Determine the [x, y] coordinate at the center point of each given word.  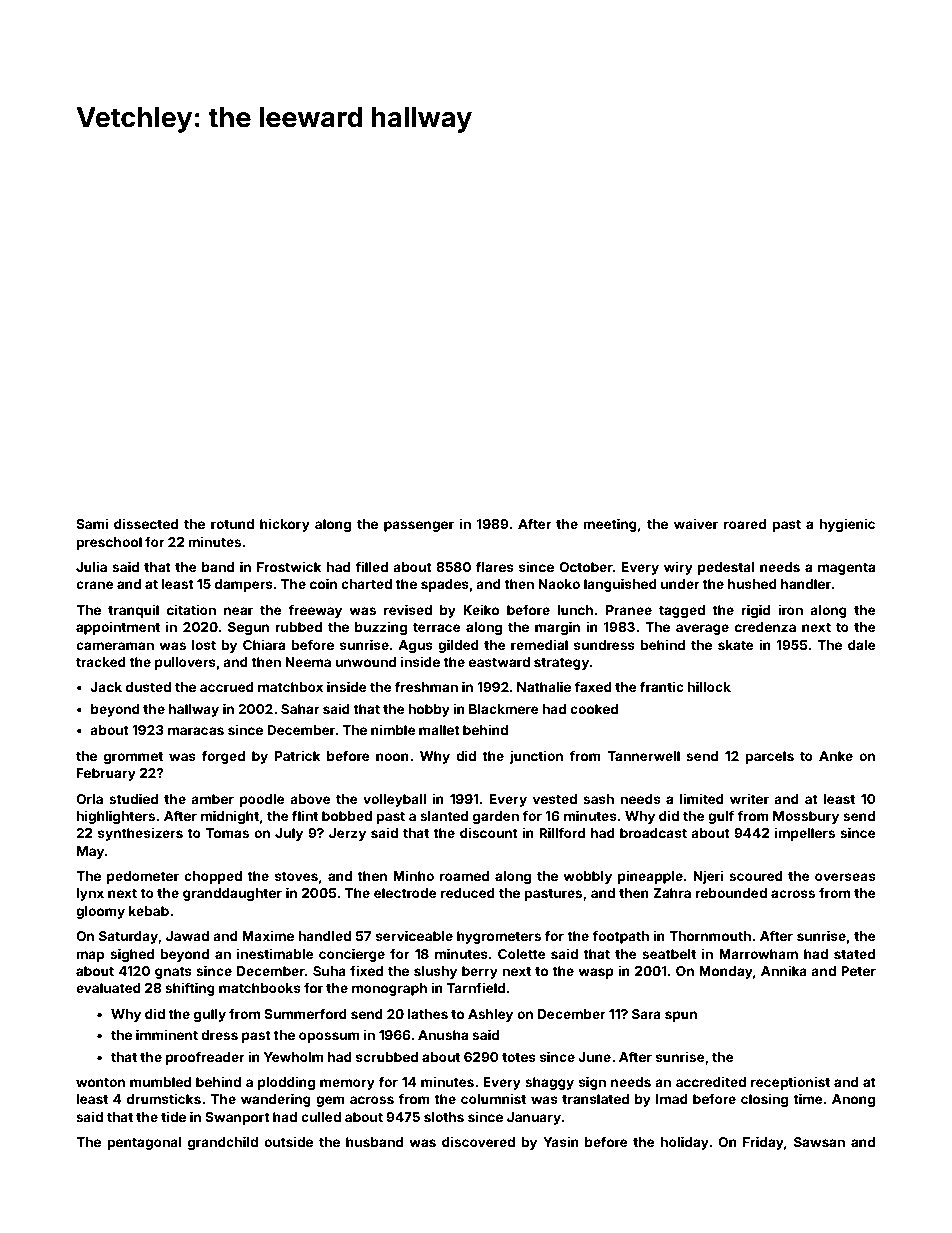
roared [745, 524]
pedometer [143, 877]
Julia [91, 566]
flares [495, 566]
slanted [444, 816]
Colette [522, 954]
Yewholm [294, 1057]
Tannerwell [643, 756]
